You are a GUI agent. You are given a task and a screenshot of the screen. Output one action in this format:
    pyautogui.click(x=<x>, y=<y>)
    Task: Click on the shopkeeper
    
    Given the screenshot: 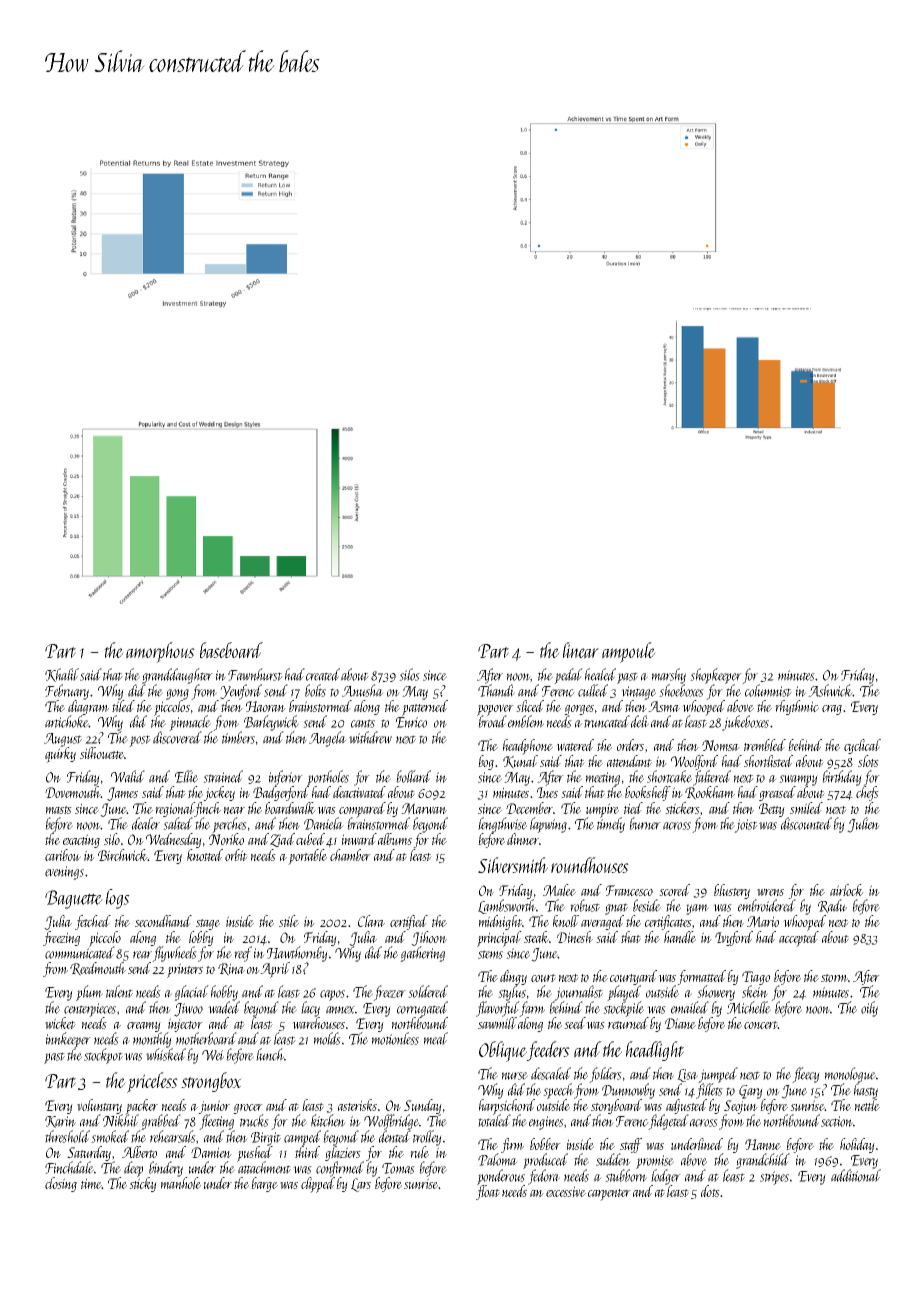 What is the action you would take?
    pyautogui.click(x=716, y=676)
